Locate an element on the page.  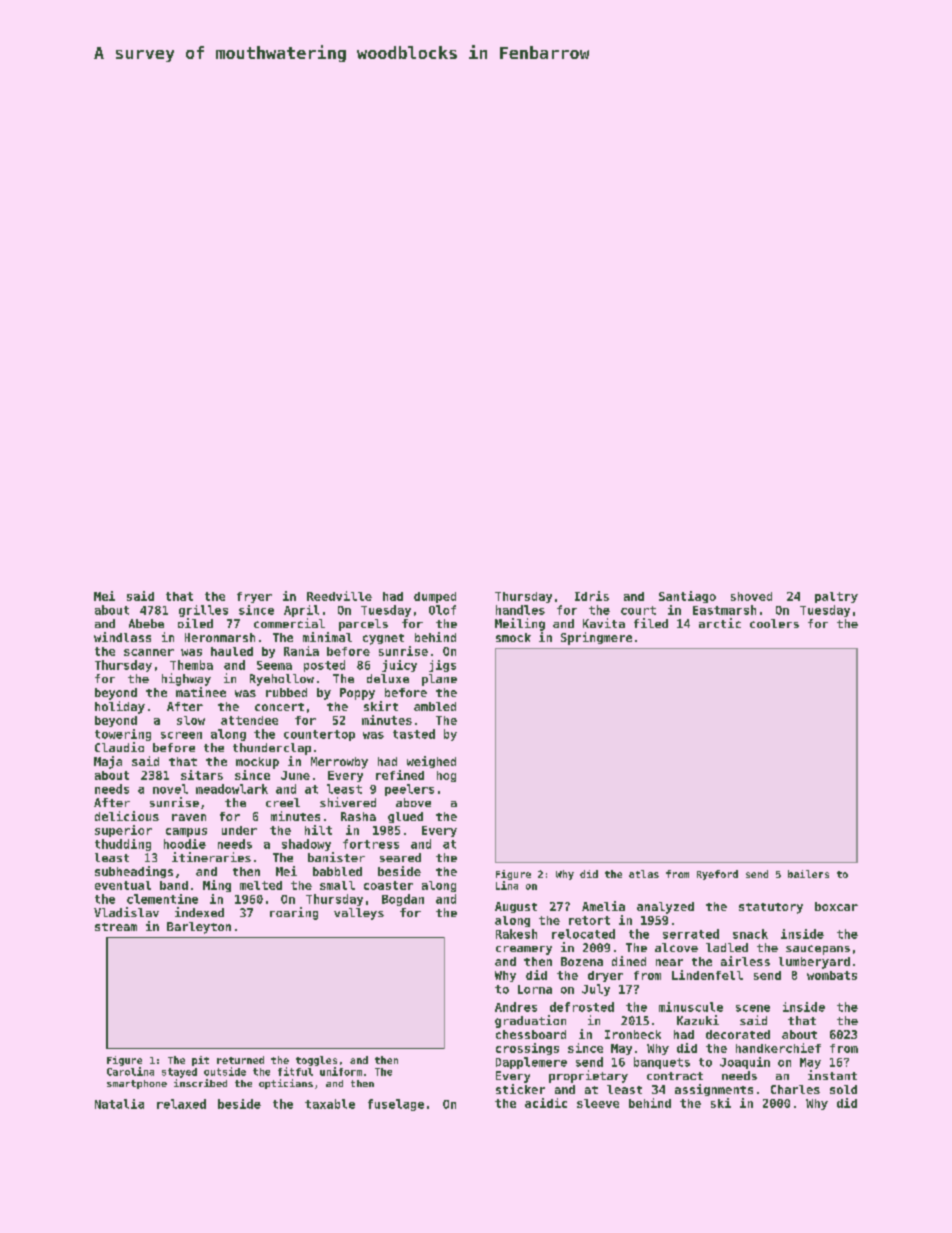
Ming is located at coordinates (217, 886).
